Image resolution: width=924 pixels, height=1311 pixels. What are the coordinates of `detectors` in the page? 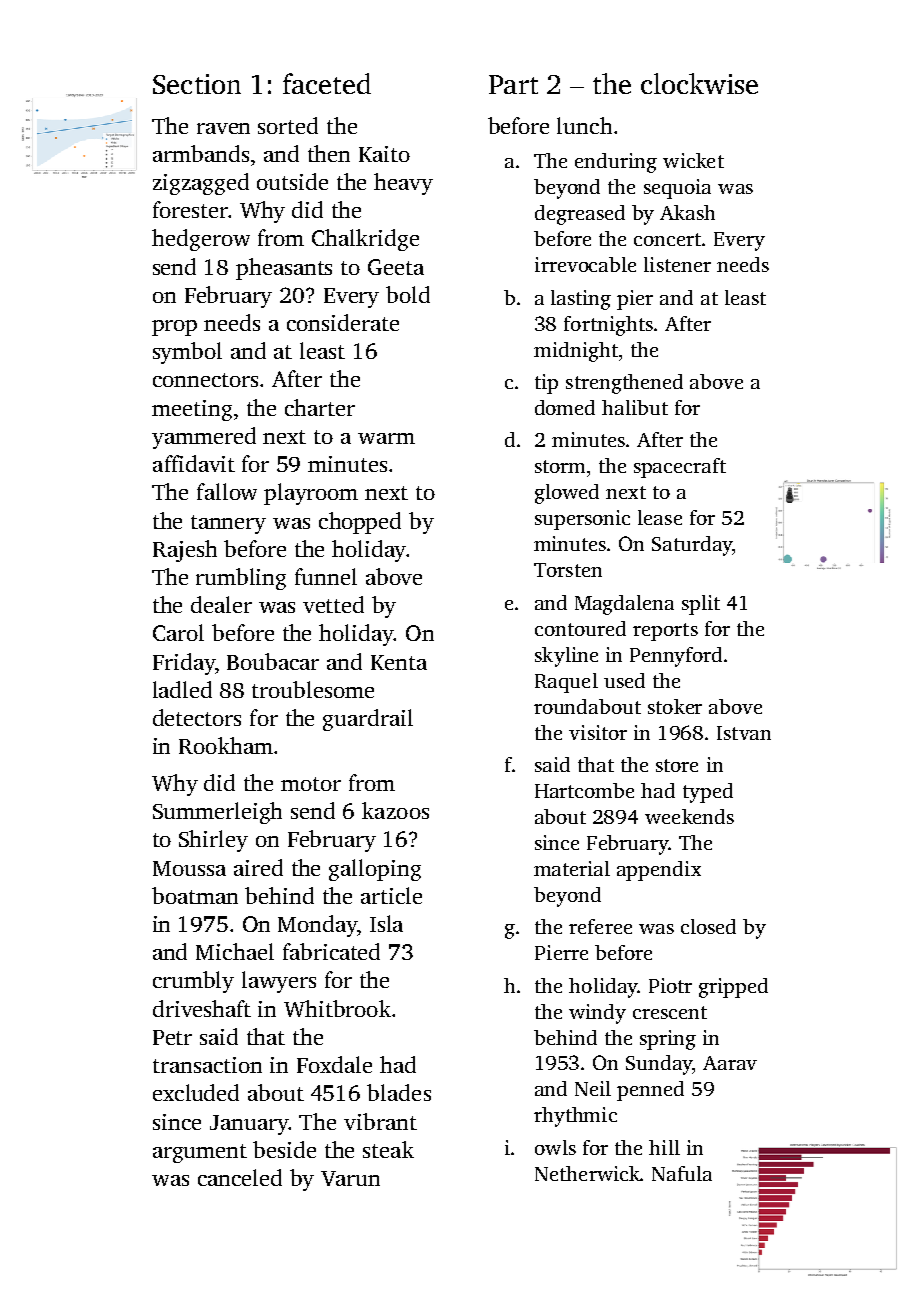 It's located at (197, 717).
